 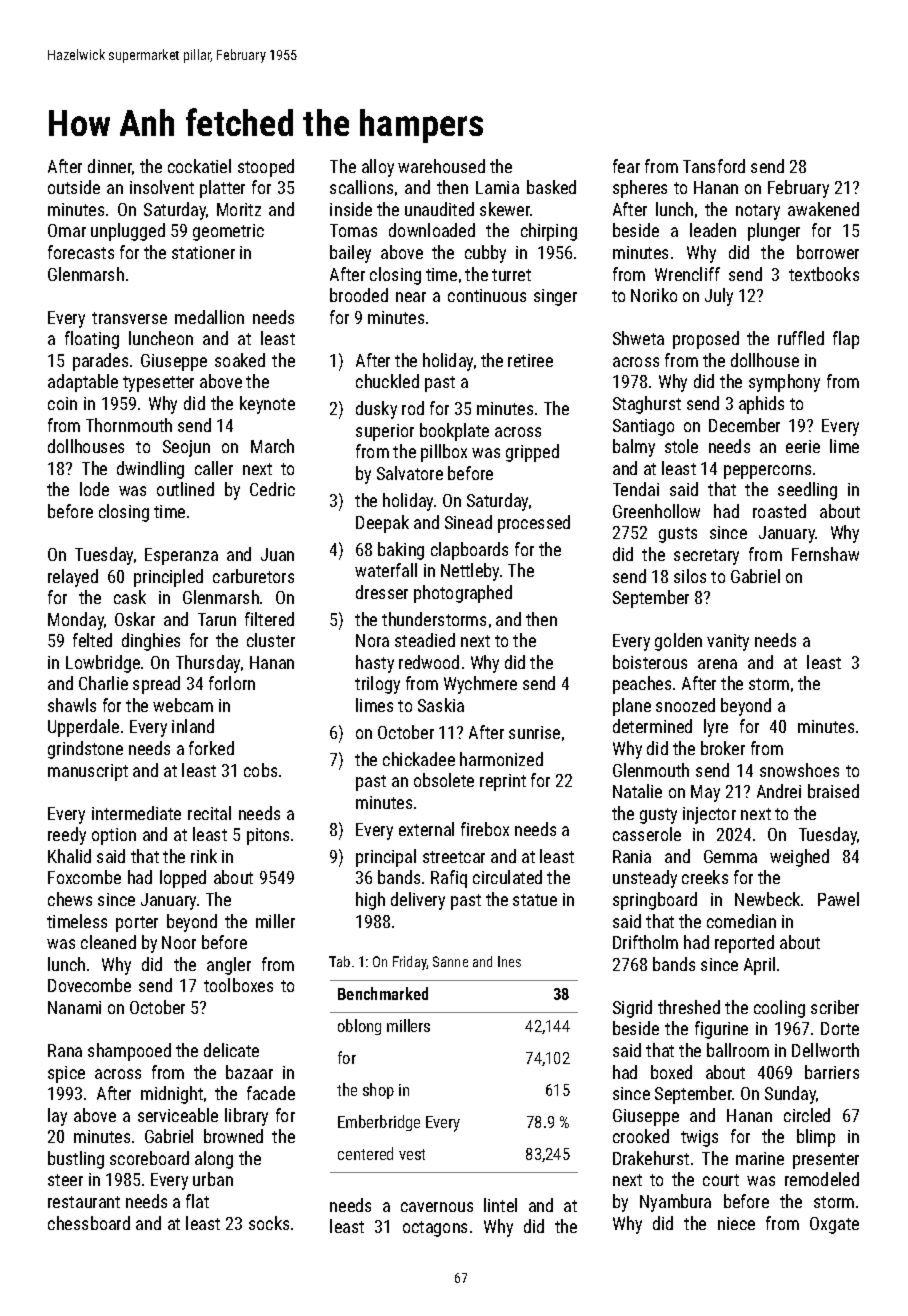 I want to click on Sinead, so click(x=468, y=522).
